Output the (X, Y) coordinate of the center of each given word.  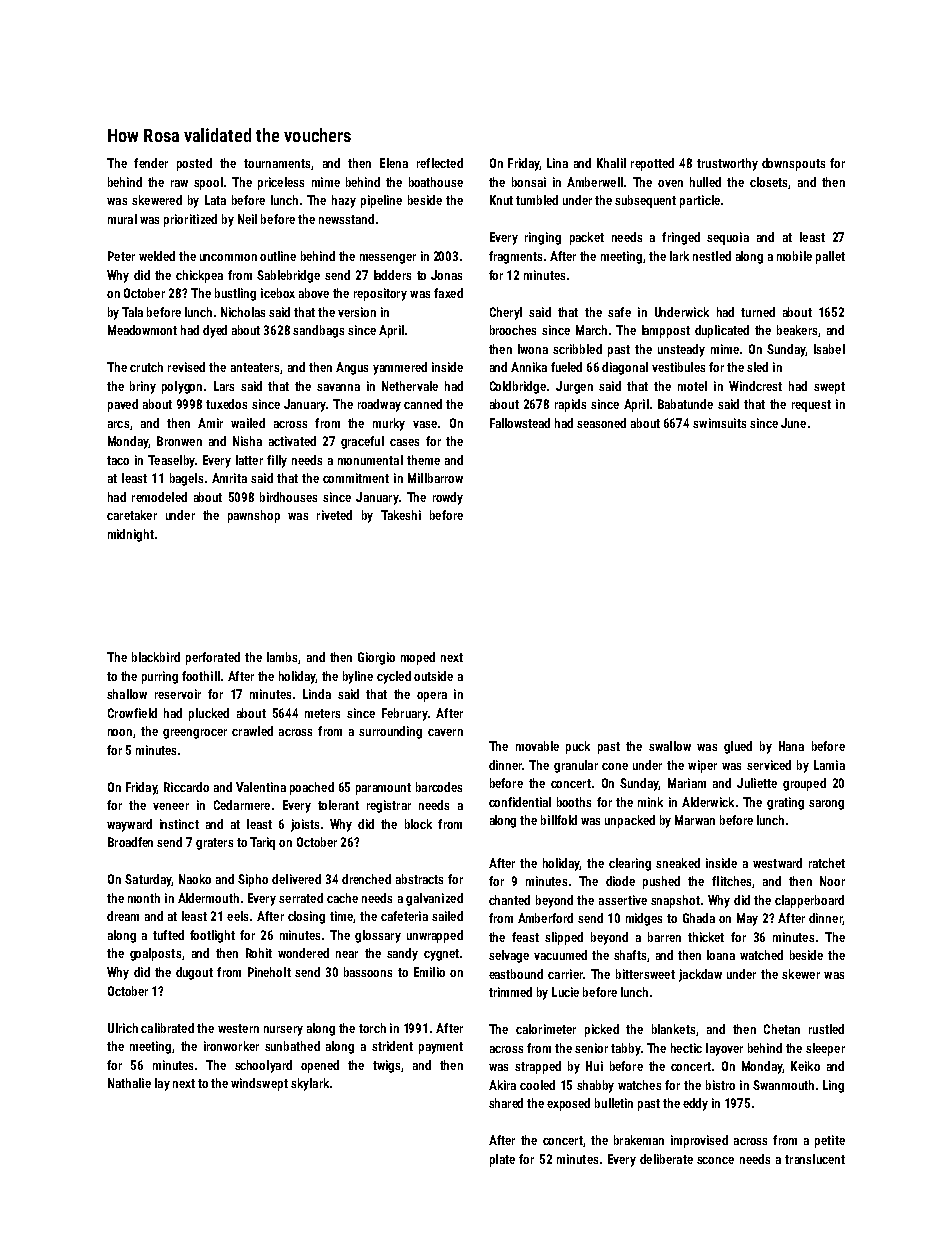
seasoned (601, 423)
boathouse (436, 182)
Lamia (829, 765)
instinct (179, 824)
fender (151, 163)
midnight (131, 535)
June (793, 423)
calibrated (167, 1028)
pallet (830, 257)
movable (537, 746)
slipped (564, 938)
